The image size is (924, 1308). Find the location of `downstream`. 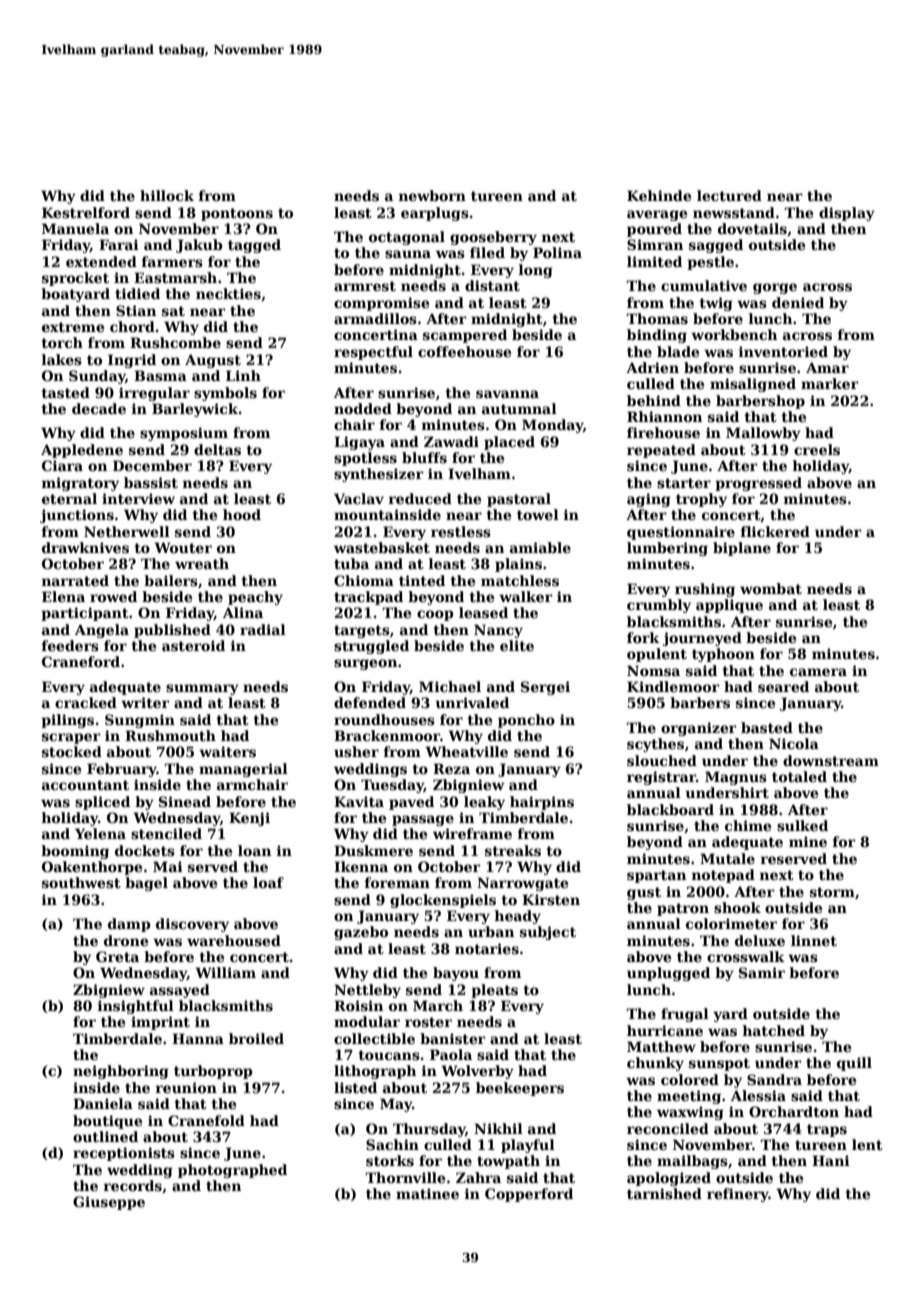

downstream is located at coordinates (831, 760).
